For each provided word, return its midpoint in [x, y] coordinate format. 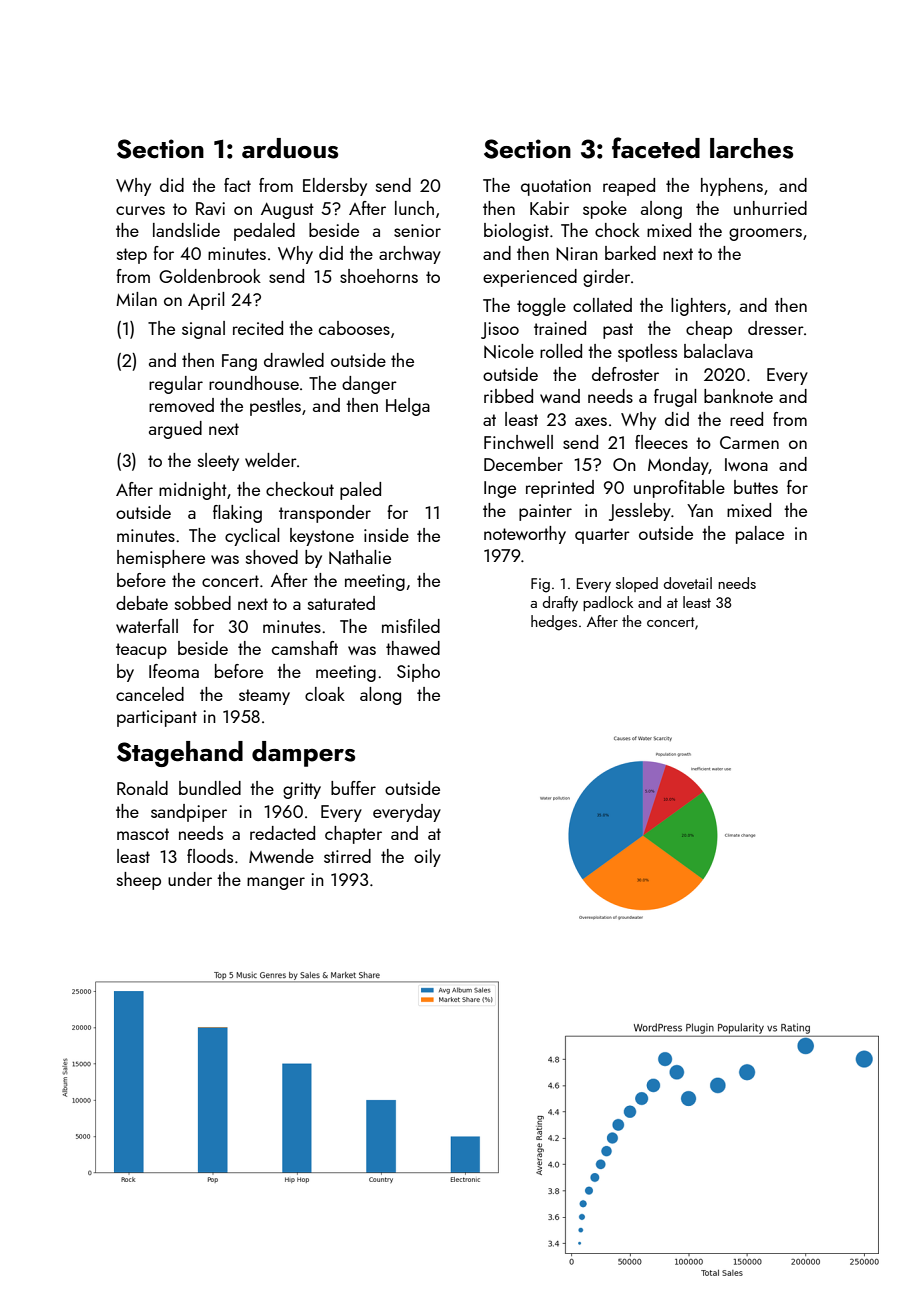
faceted [656, 148]
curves [140, 210]
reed [746, 419]
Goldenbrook [210, 276]
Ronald [142, 788]
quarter [602, 536]
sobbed [203, 603]
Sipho [418, 673]
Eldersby [335, 187]
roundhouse [254, 383]
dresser [776, 328]
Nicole [509, 351]
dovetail [688, 583]
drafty [560, 604]
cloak [325, 694]
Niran [577, 254]
